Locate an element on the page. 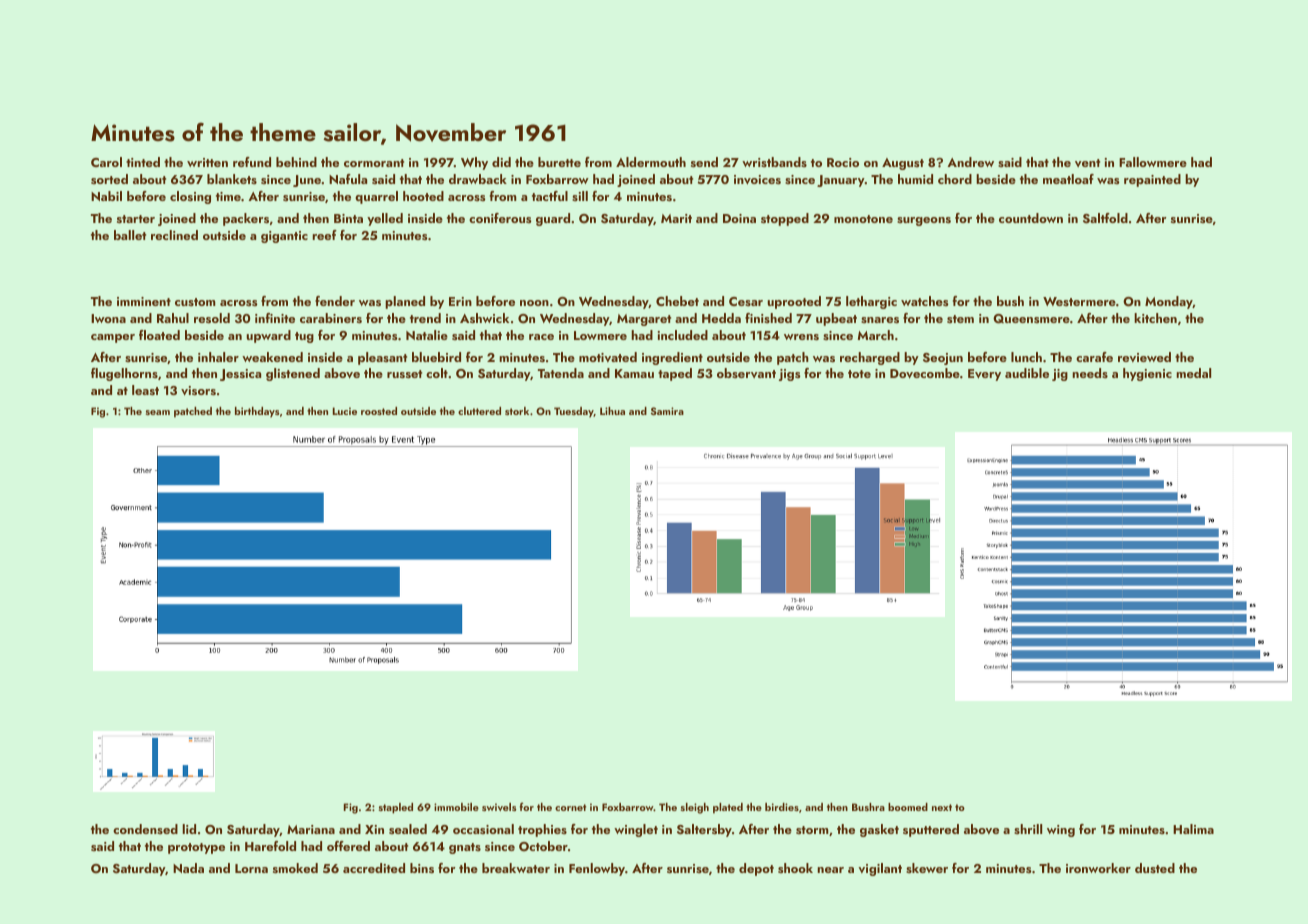 The width and height of the page is (1308, 924). medal is located at coordinates (1193, 373).
